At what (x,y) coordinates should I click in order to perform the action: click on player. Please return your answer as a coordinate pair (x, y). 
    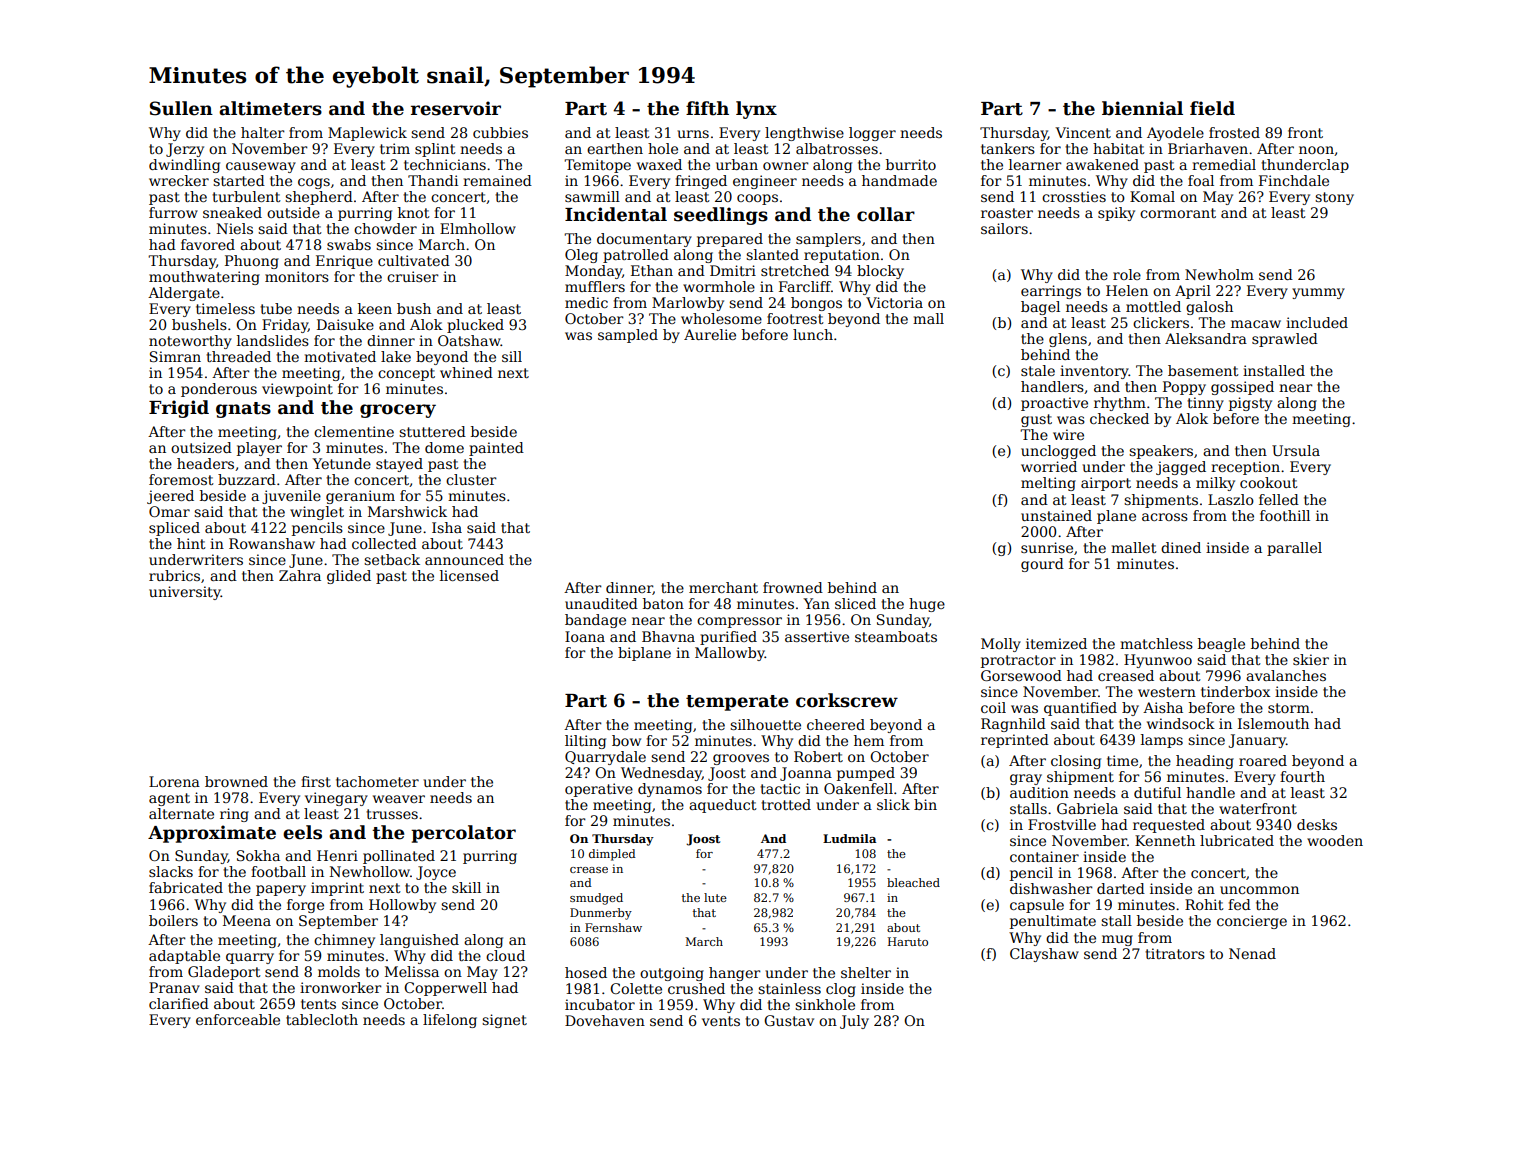
    Looking at the image, I should click on (259, 449).
